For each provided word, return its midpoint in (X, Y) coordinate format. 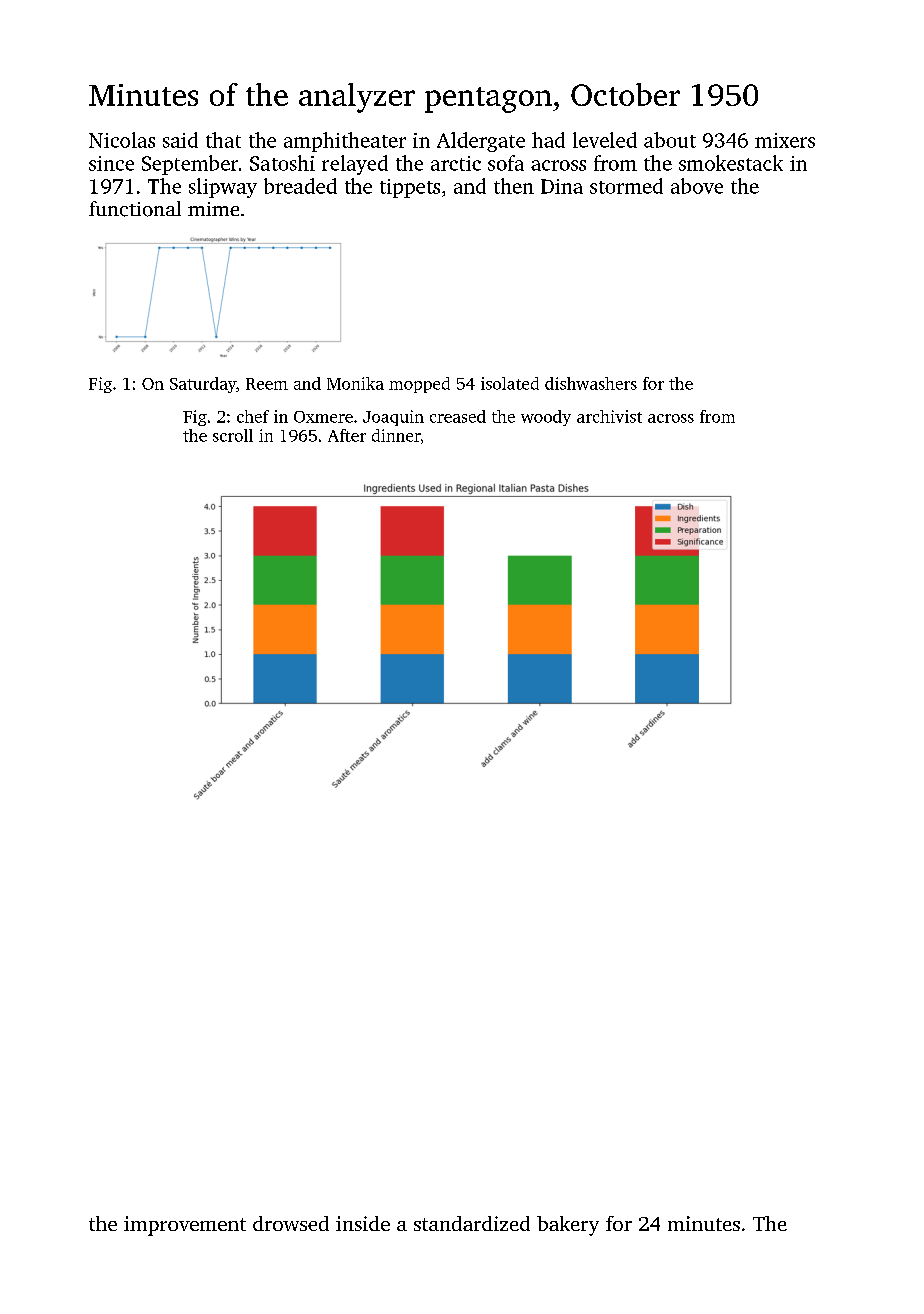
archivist (609, 416)
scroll (233, 435)
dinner (396, 435)
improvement (185, 1226)
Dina (562, 186)
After (347, 435)
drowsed (291, 1223)
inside (363, 1223)
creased (458, 416)
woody (546, 418)
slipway (223, 188)
